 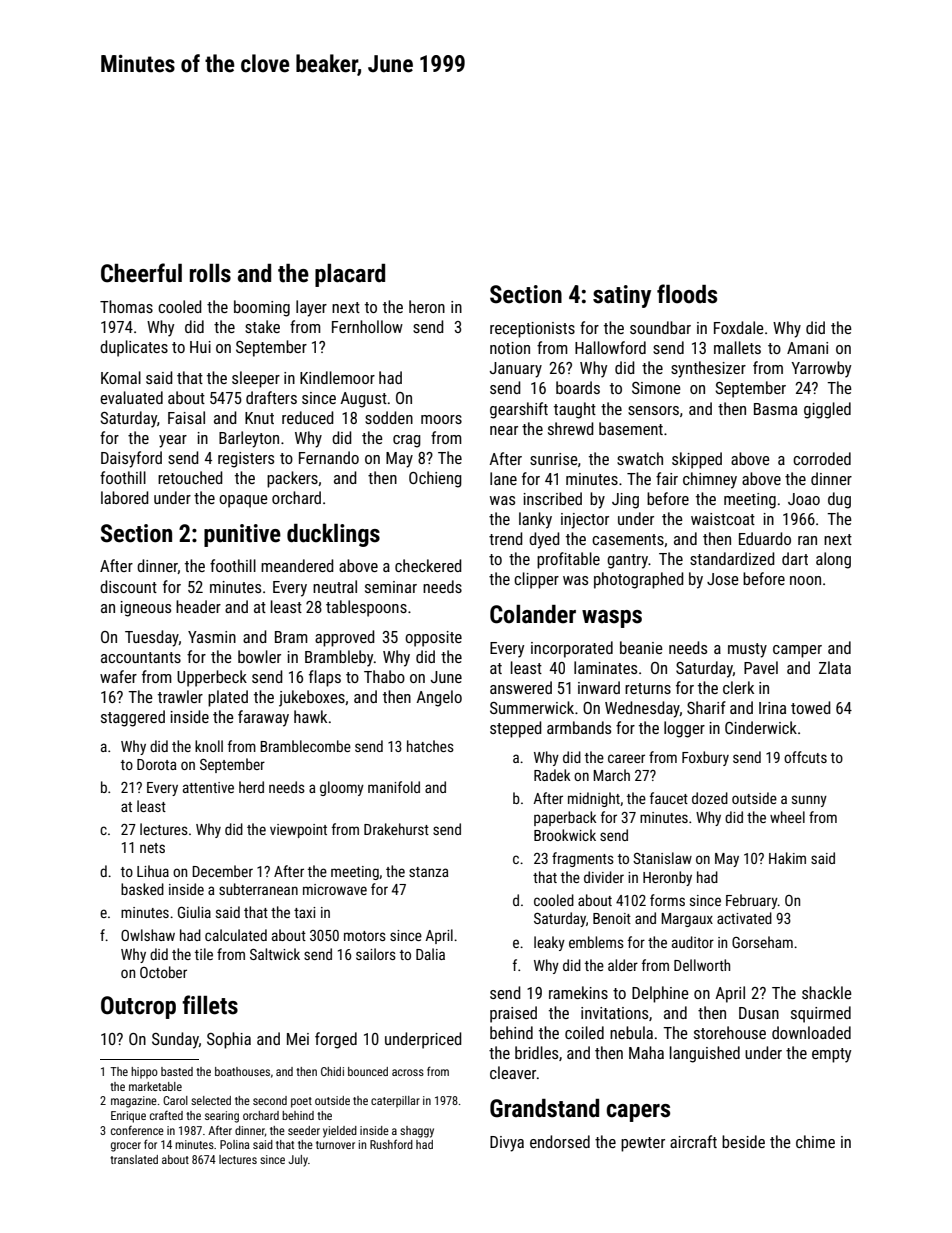 What do you see at coordinates (198, 606) in the screenshot?
I see `header` at bounding box center [198, 606].
